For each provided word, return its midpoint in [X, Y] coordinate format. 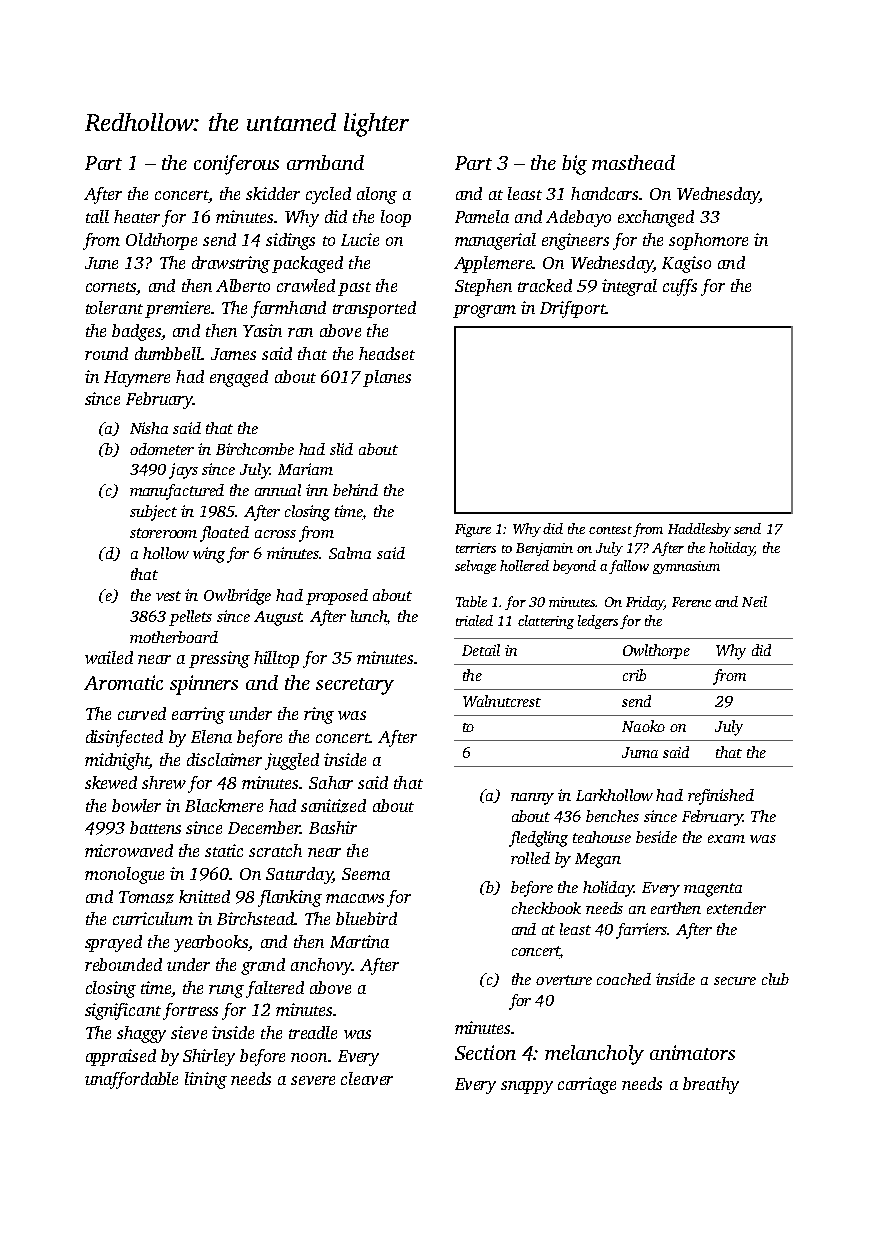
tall [97, 216]
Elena [211, 736]
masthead [633, 162]
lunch [369, 617]
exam [726, 839]
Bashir [333, 827]
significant [123, 1011]
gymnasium [686, 567]
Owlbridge [237, 597]
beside [656, 837]
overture [564, 980]
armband [325, 162]
